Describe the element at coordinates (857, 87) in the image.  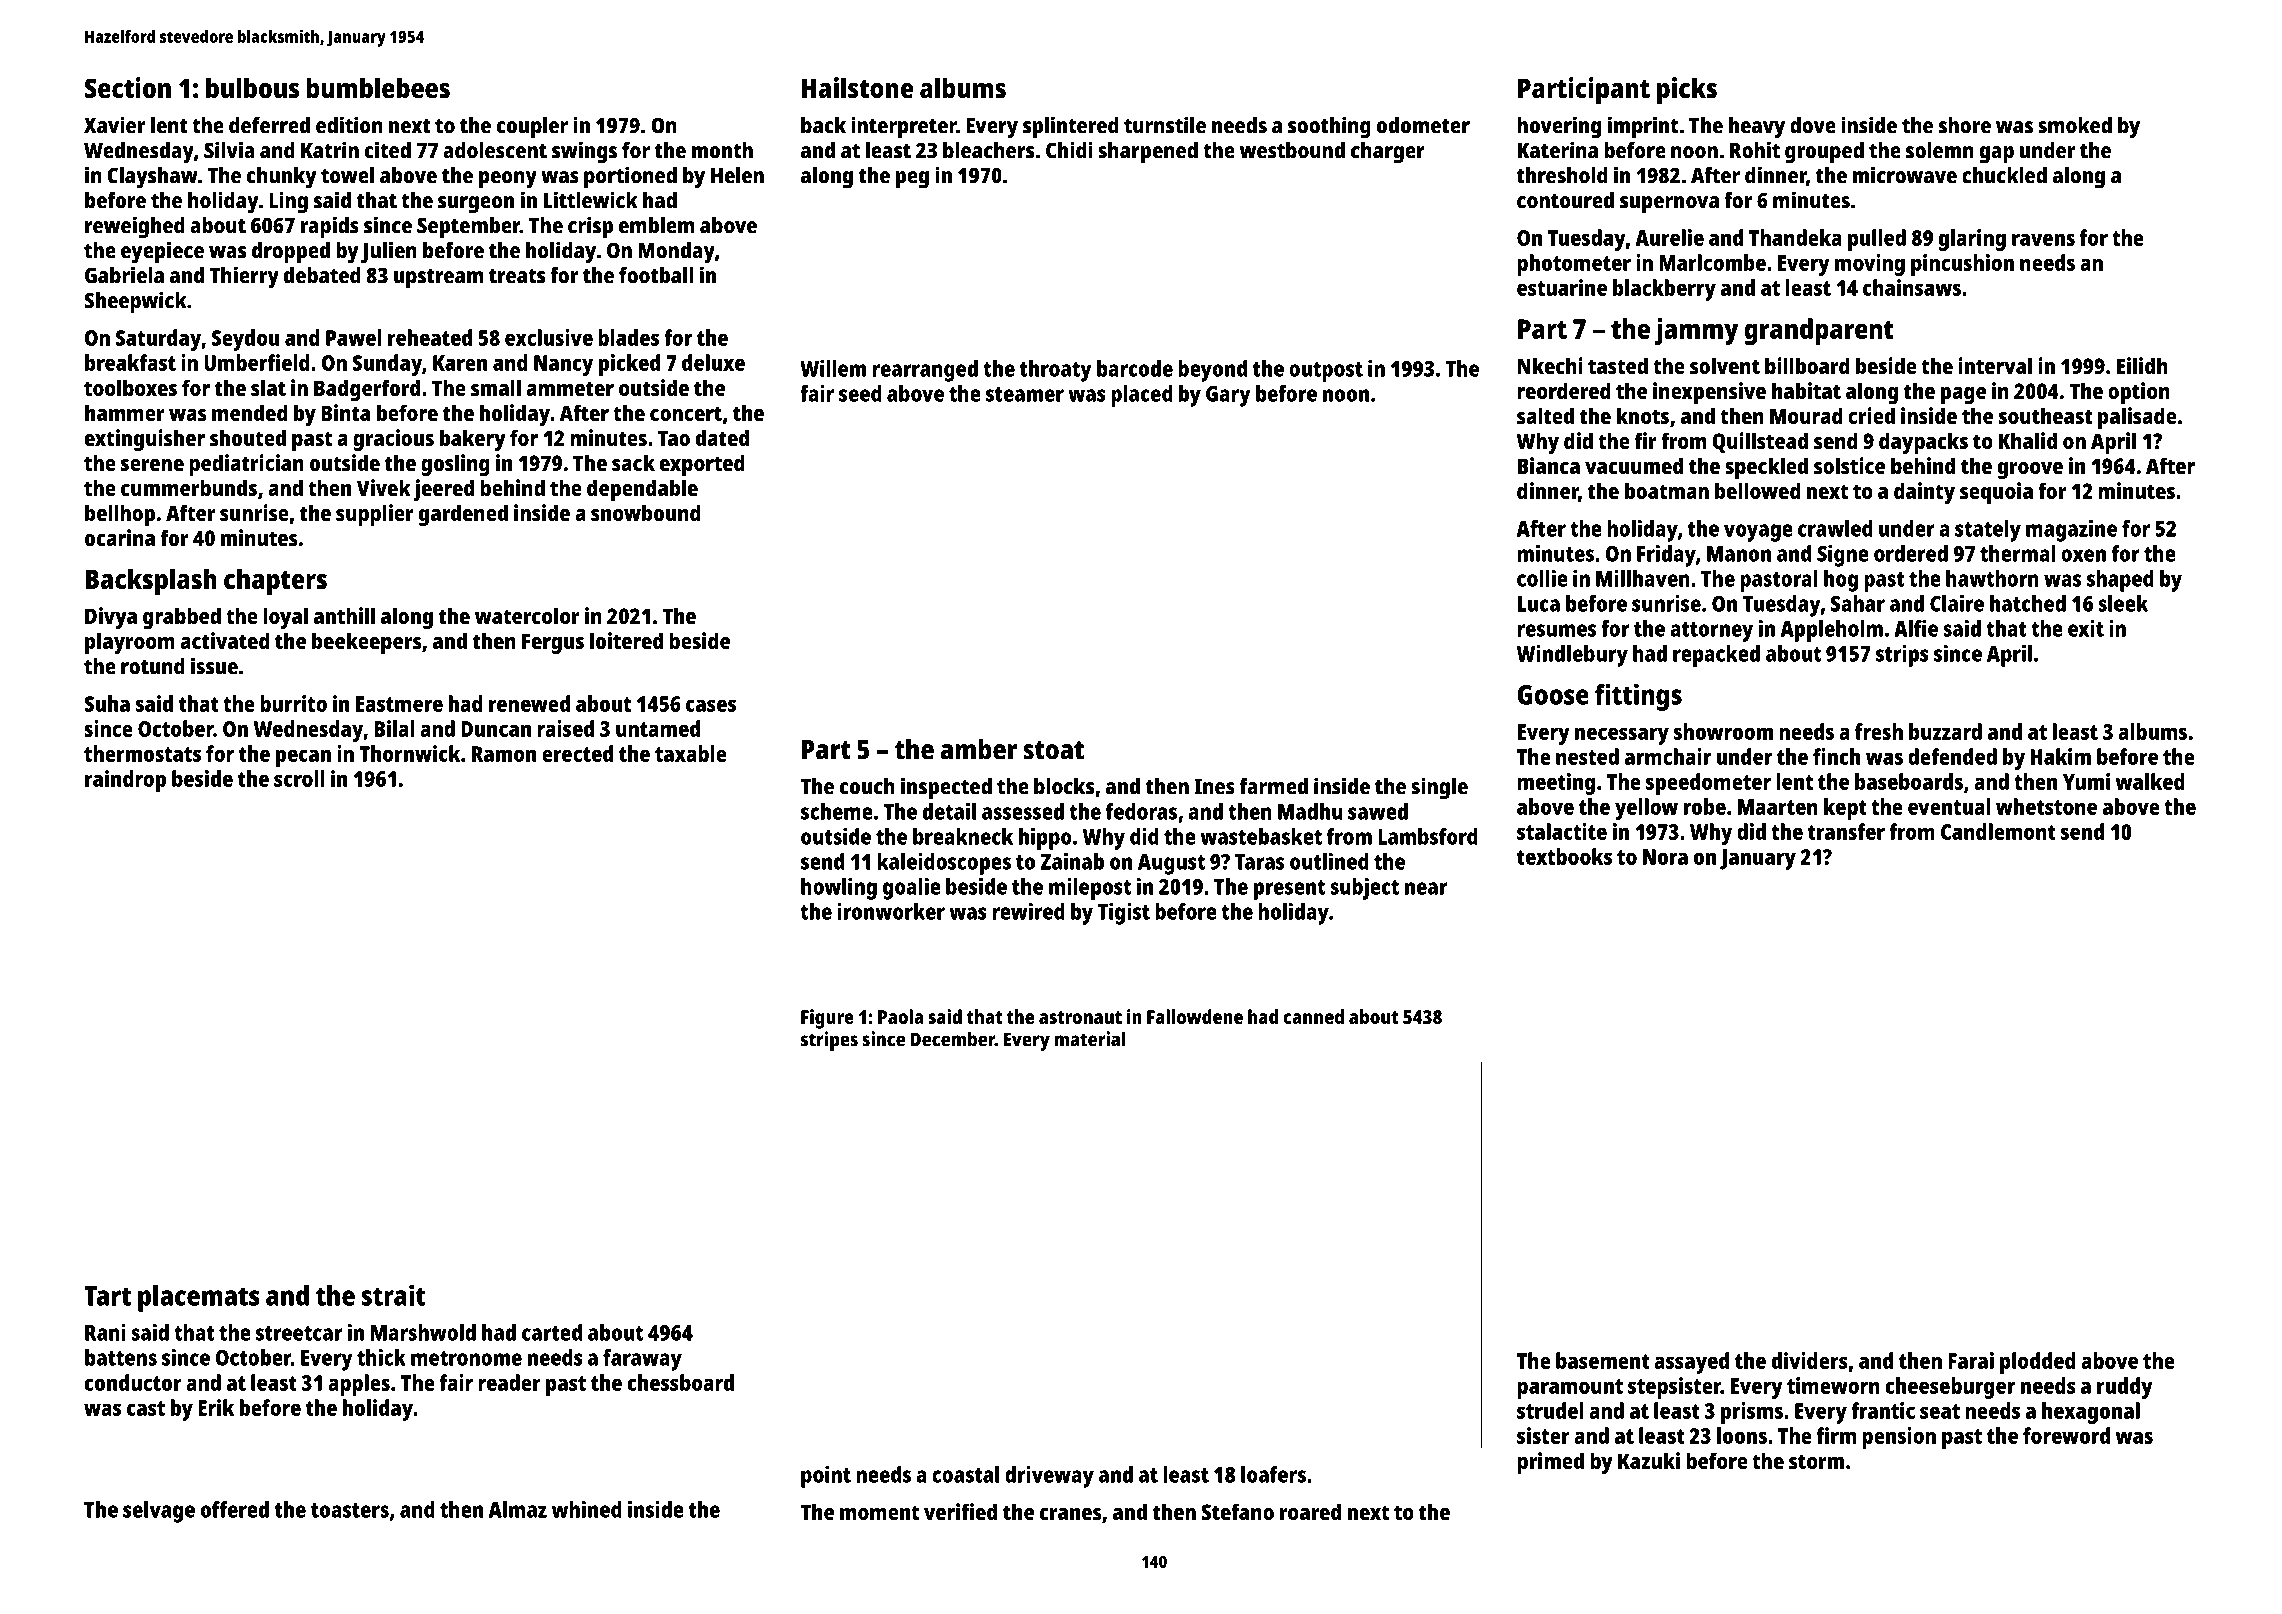
I see `Hailstone` at that location.
